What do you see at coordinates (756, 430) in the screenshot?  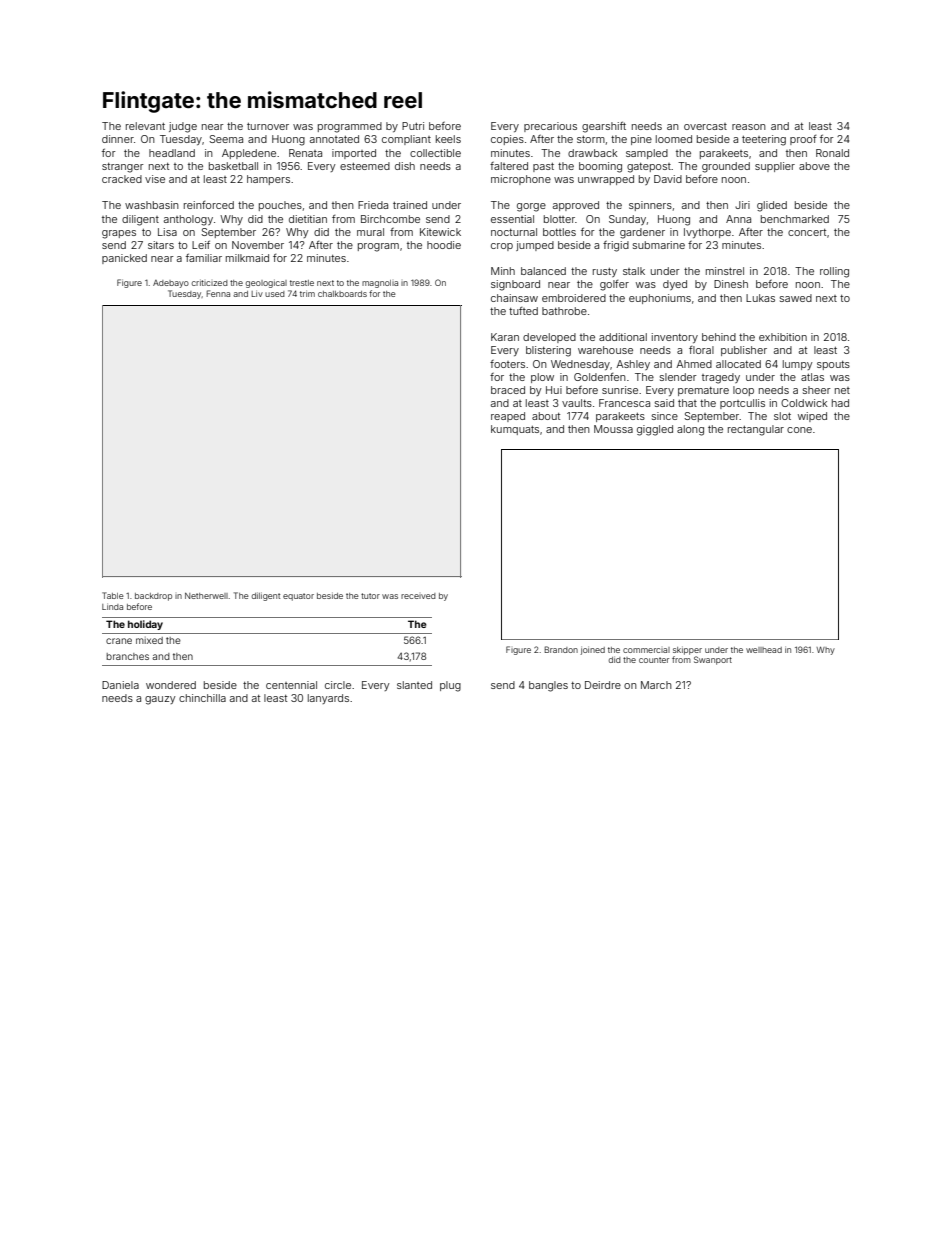 I see `rectangular` at bounding box center [756, 430].
